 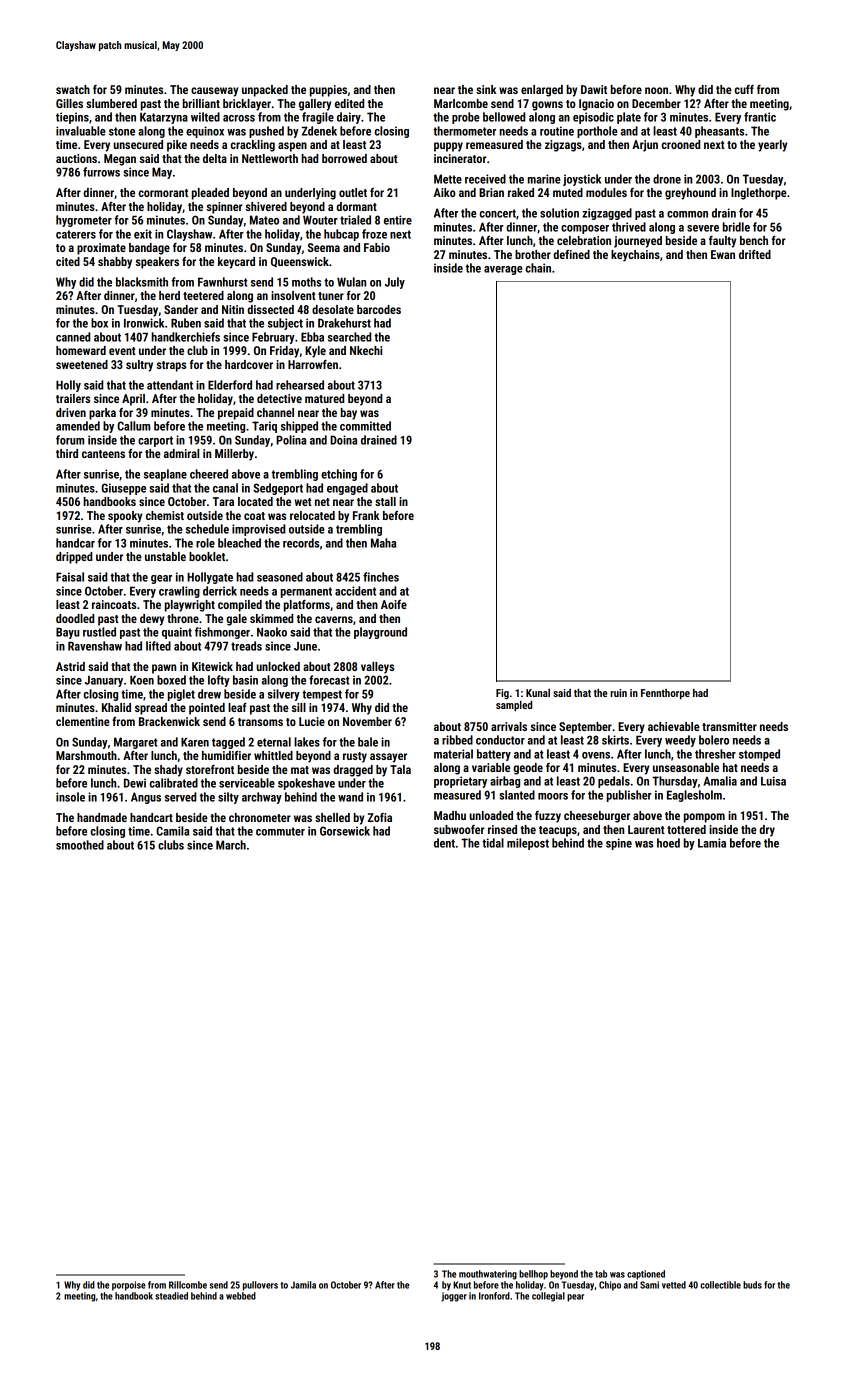 I want to click on wand, so click(x=350, y=797).
